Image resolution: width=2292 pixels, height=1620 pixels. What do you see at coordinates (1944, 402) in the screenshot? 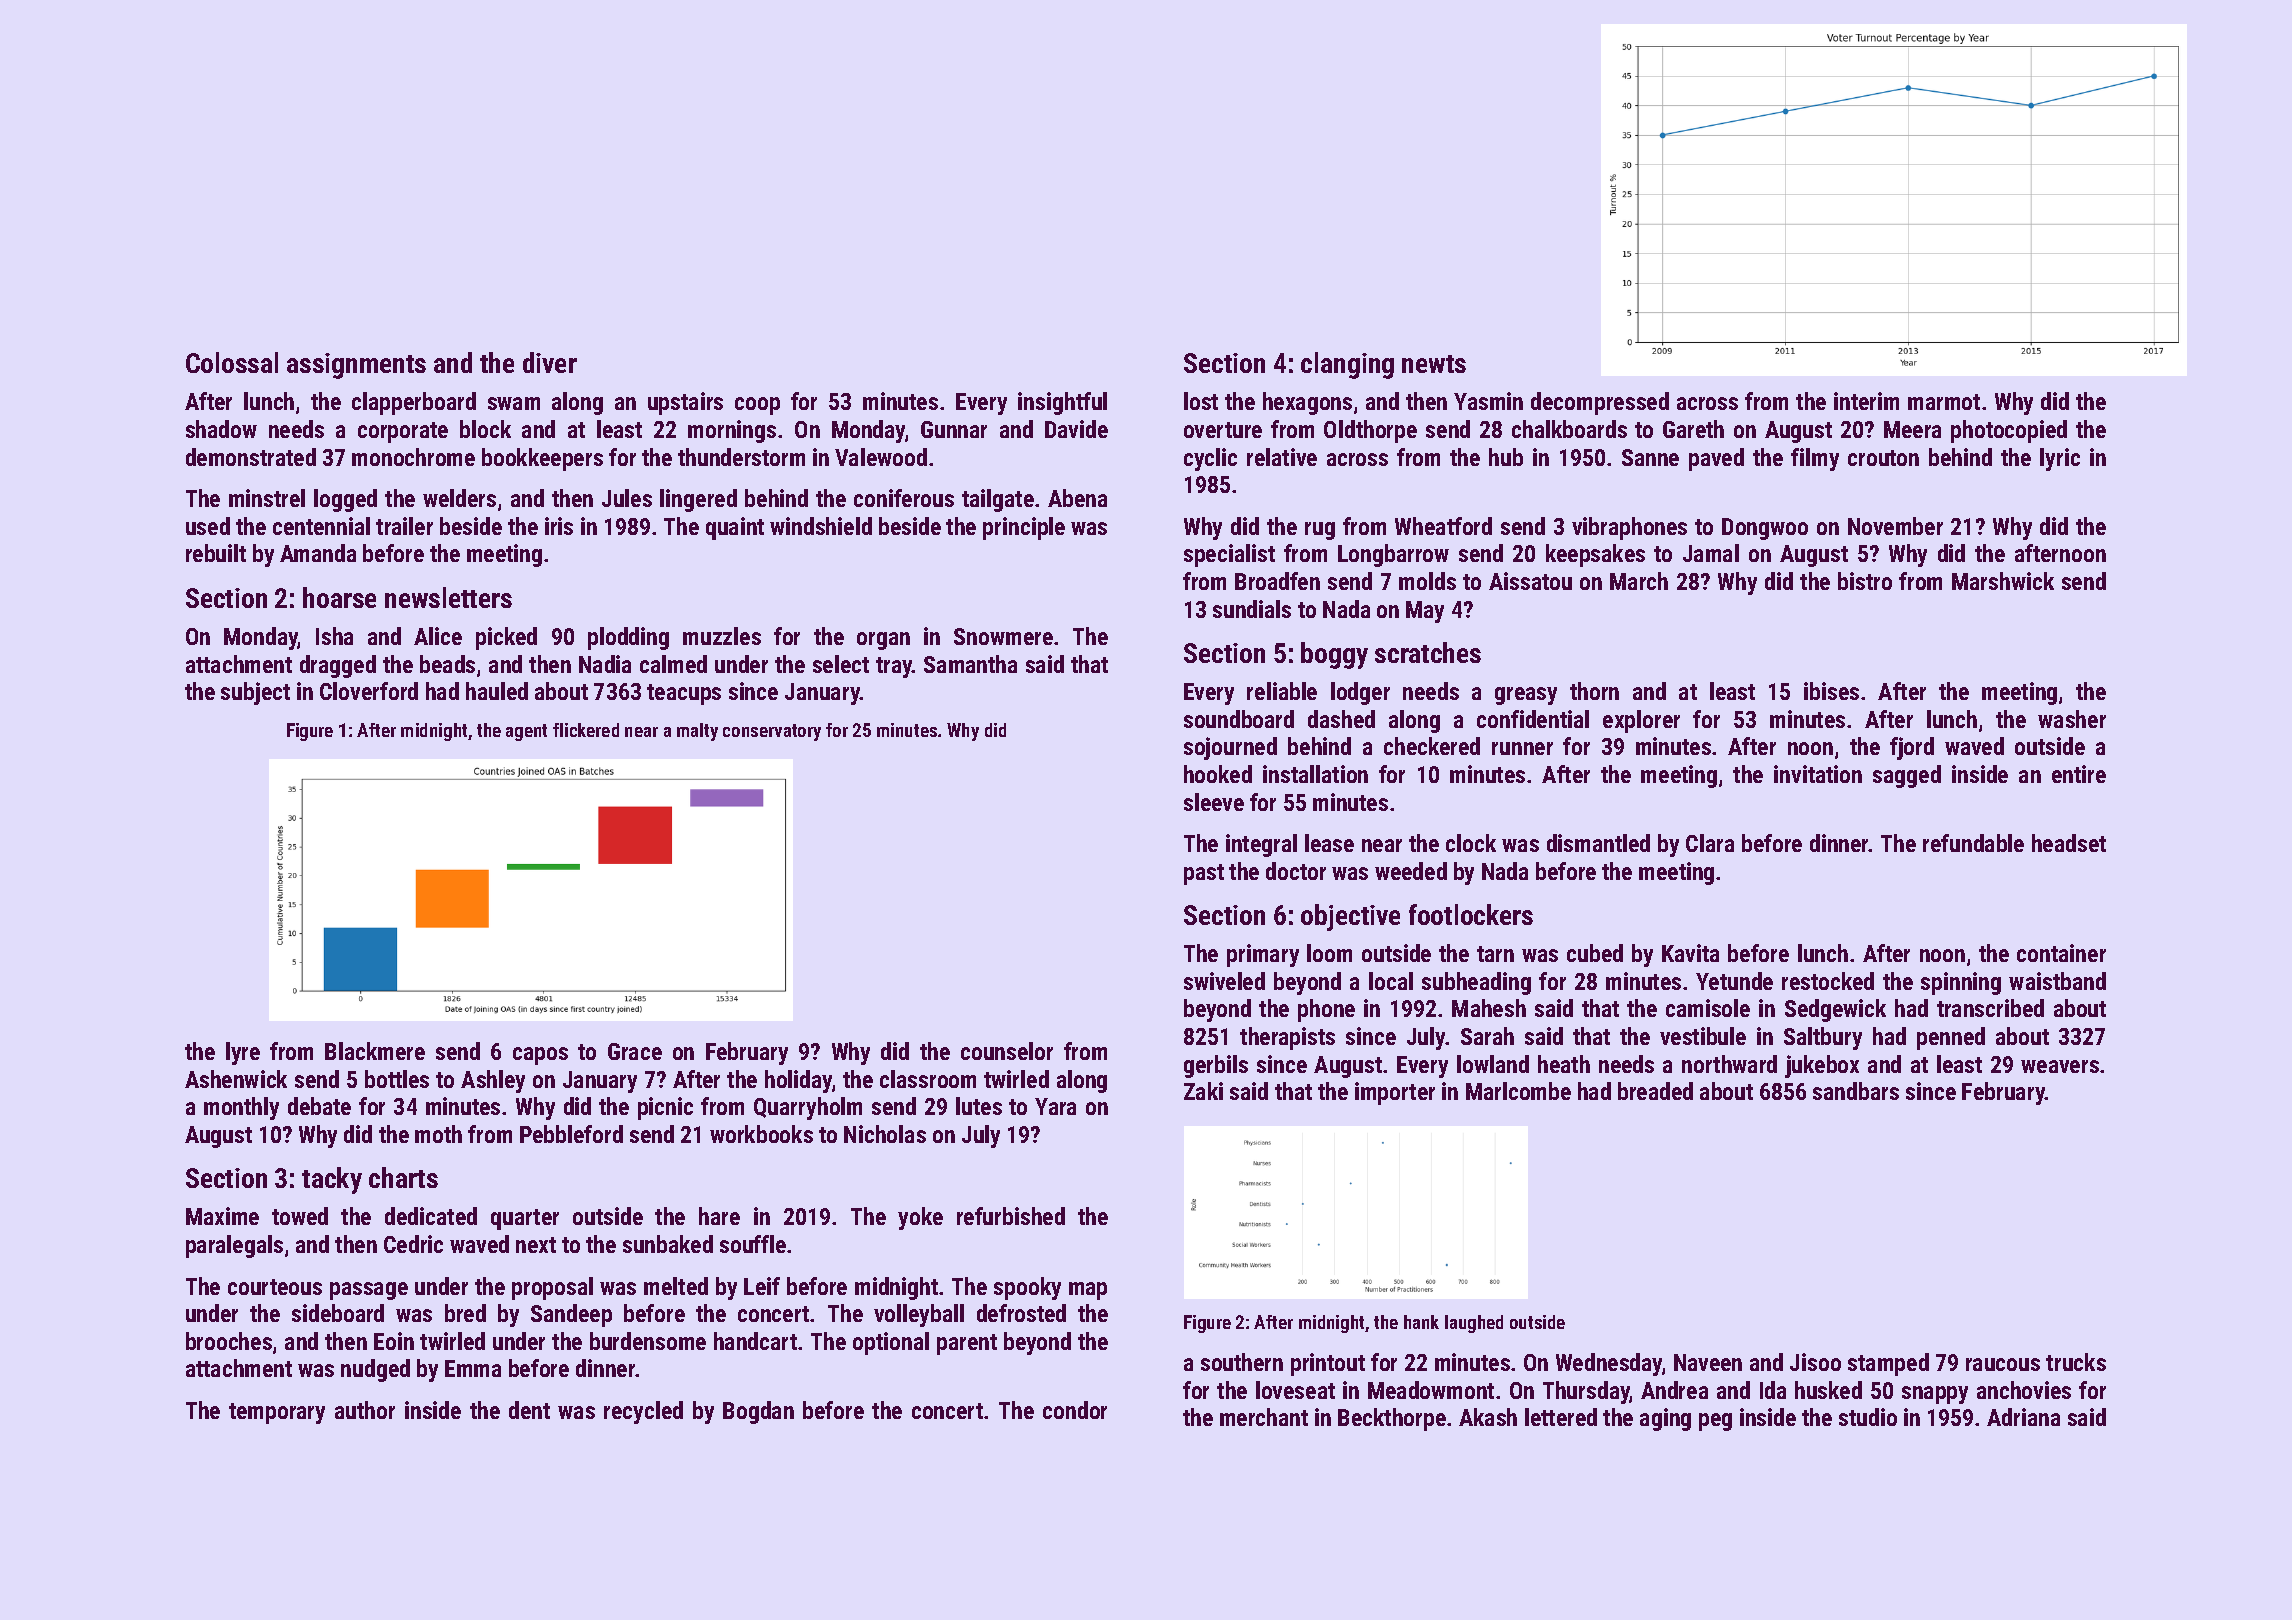
I see `marmot` at bounding box center [1944, 402].
